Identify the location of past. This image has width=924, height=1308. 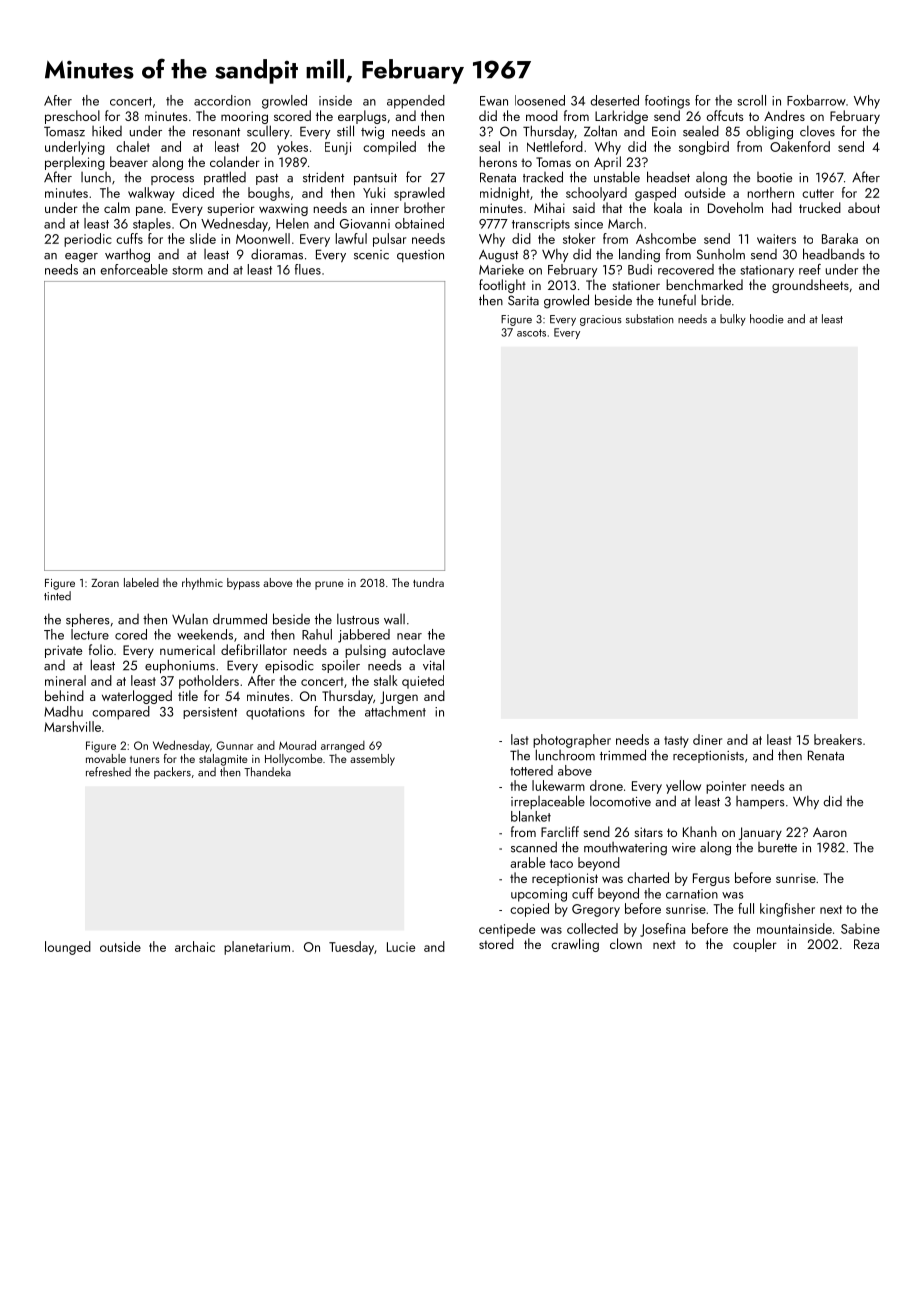
(267, 179).
